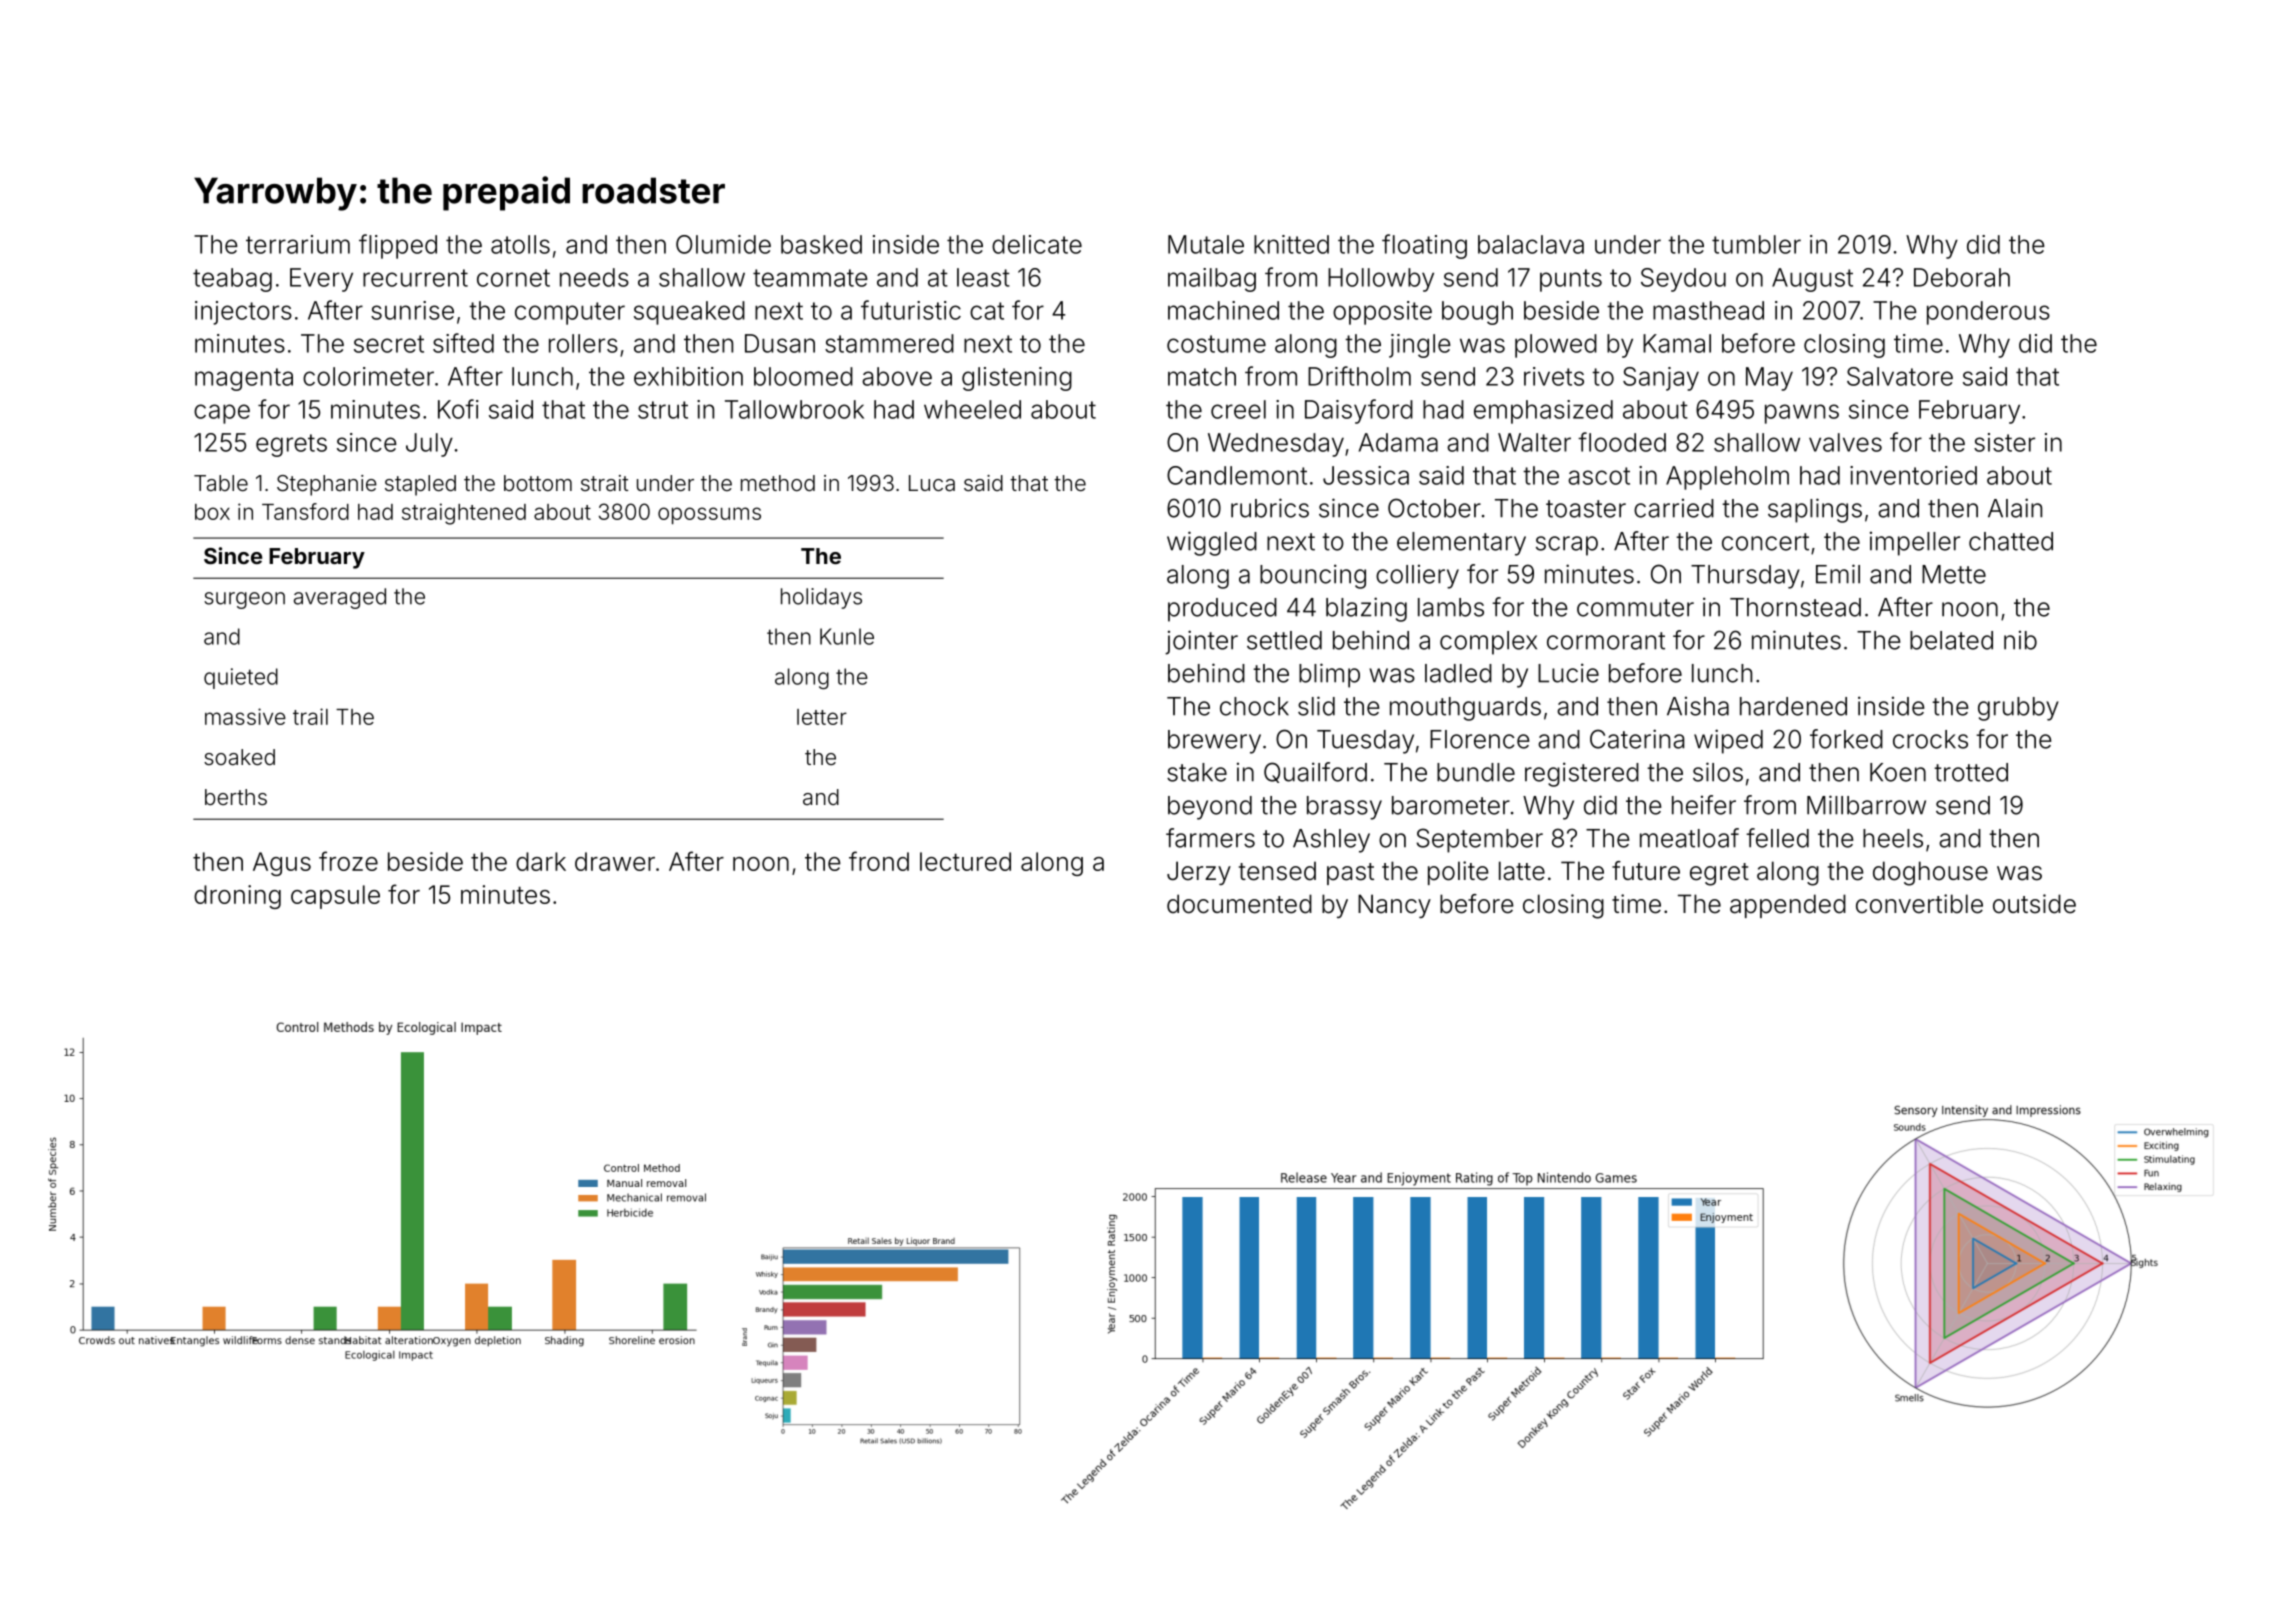  I want to click on Mutale, so click(1206, 244).
